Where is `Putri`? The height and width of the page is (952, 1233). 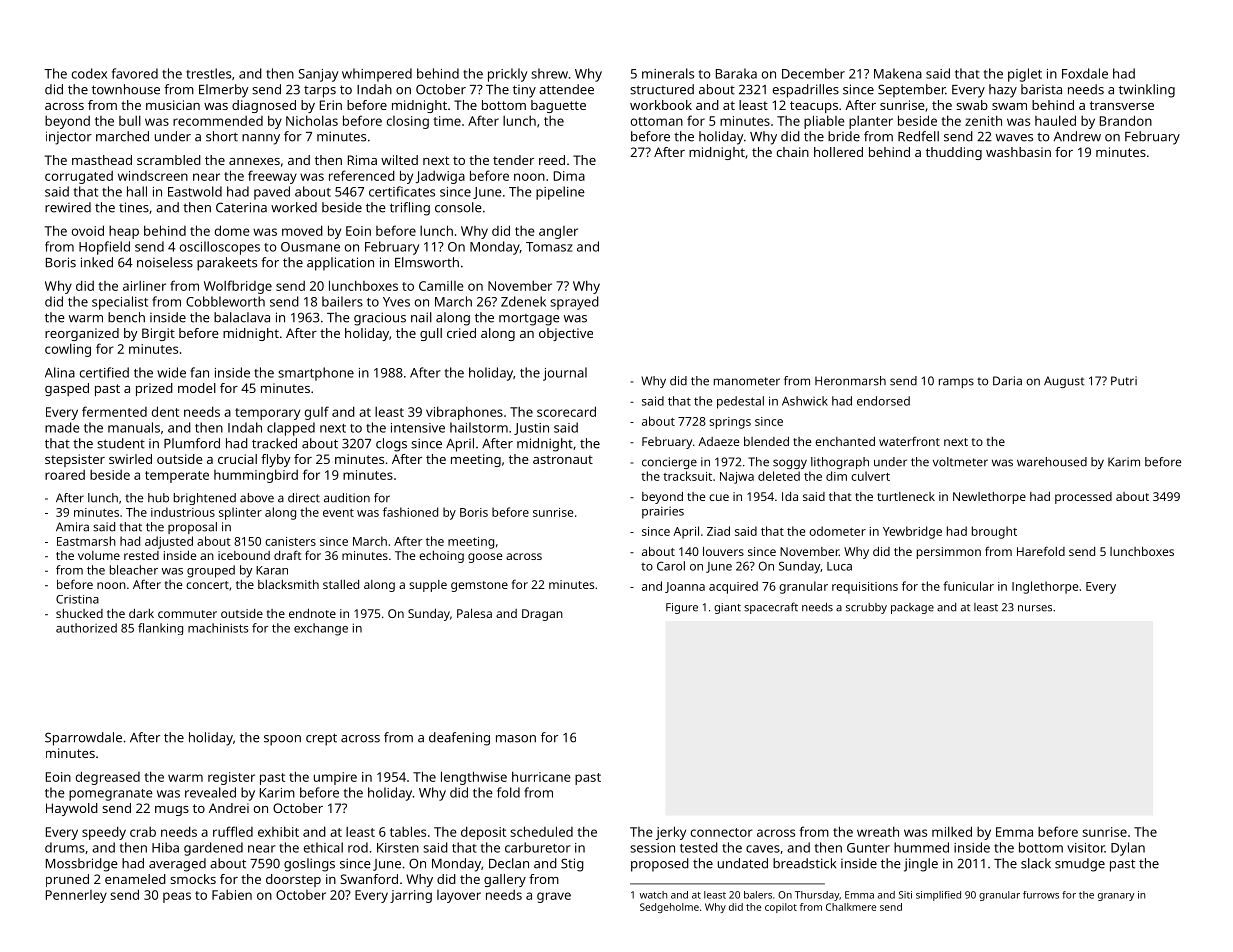
Putri is located at coordinates (1124, 381).
